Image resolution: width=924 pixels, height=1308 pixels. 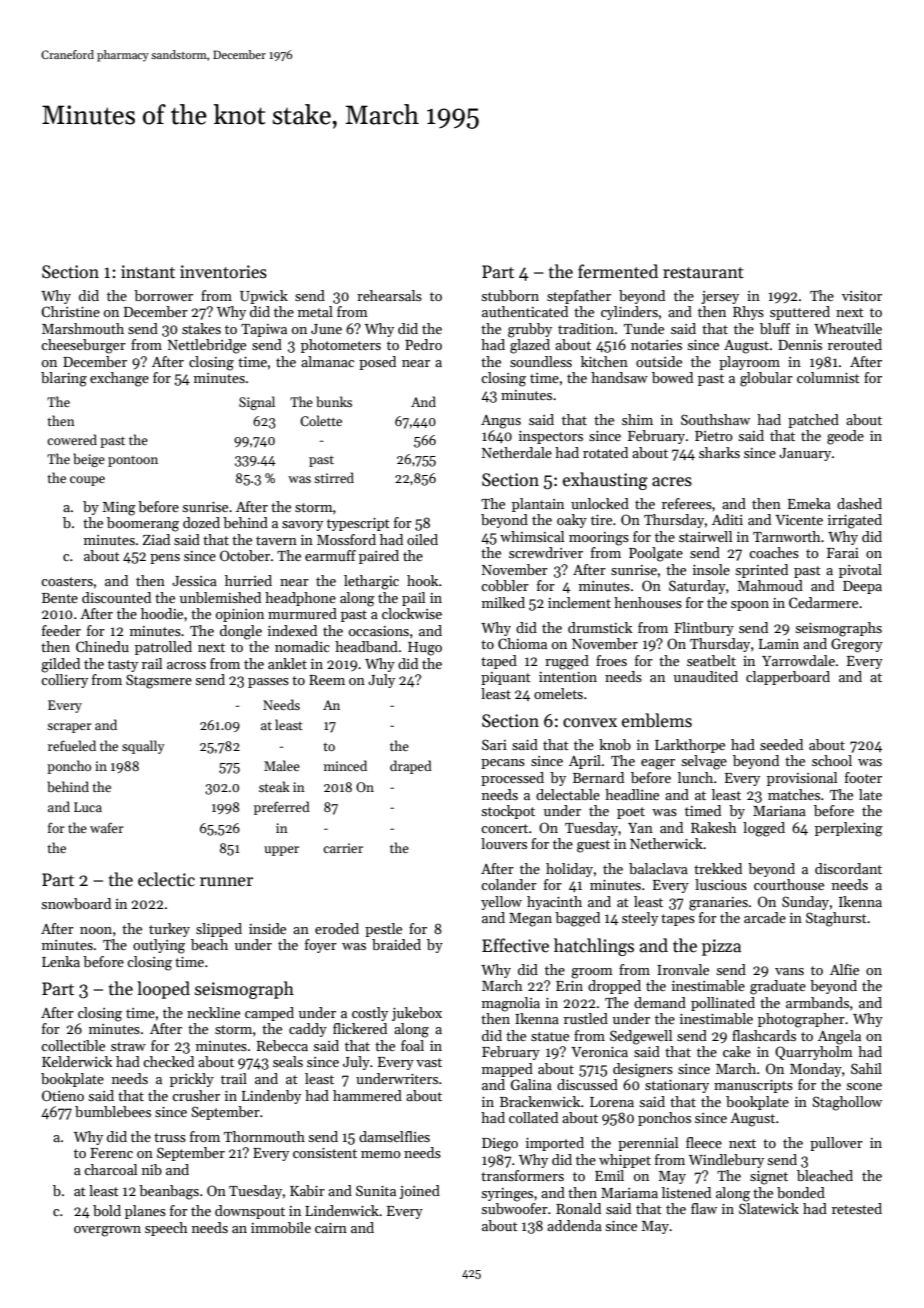 What do you see at coordinates (128, 1046) in the screenshot?
I see `straw` at bounding box center [128, 1046].
